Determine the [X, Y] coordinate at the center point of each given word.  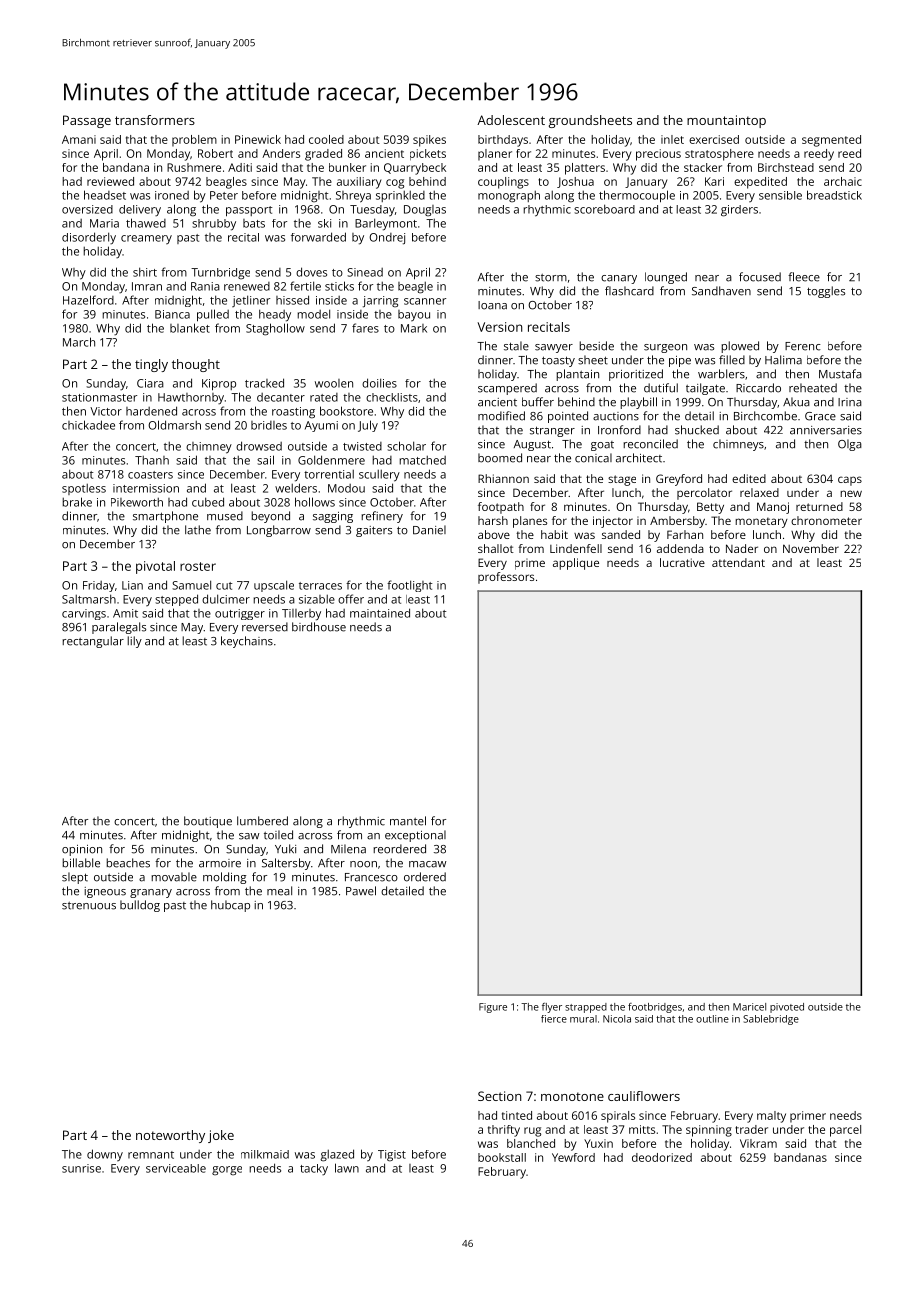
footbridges [655, 1008]
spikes [429, 141]
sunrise [81, 1168]
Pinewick [258, 139]
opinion [82, 850]
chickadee [88, 425]
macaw [427, 864]
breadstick [834, 195]
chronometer [826, 520]
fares [365, 328]
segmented [831, 141]
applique [576, 564]
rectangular [93, 642]
